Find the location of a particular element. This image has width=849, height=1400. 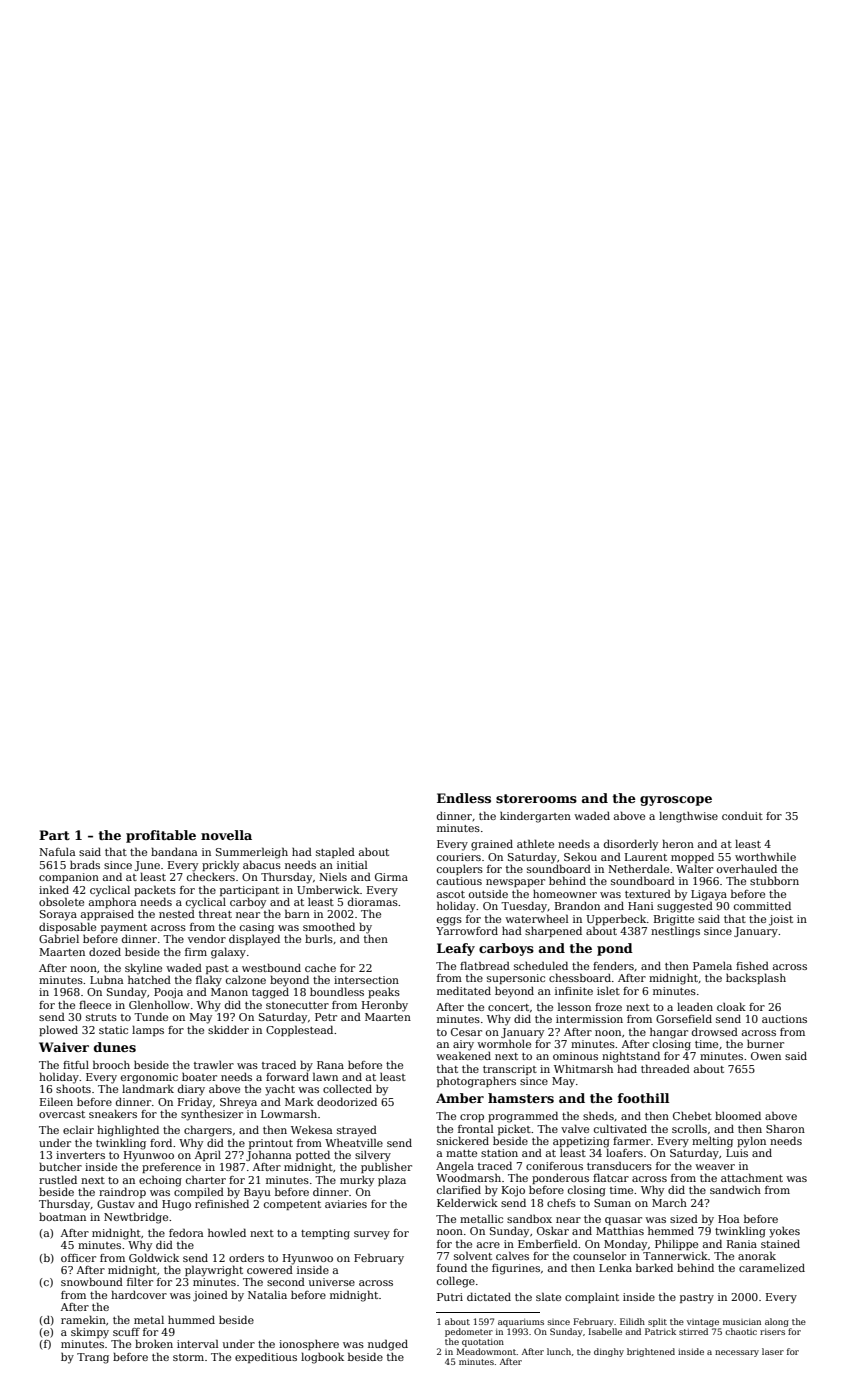

plowed is located at coordinates (58, 1030).
